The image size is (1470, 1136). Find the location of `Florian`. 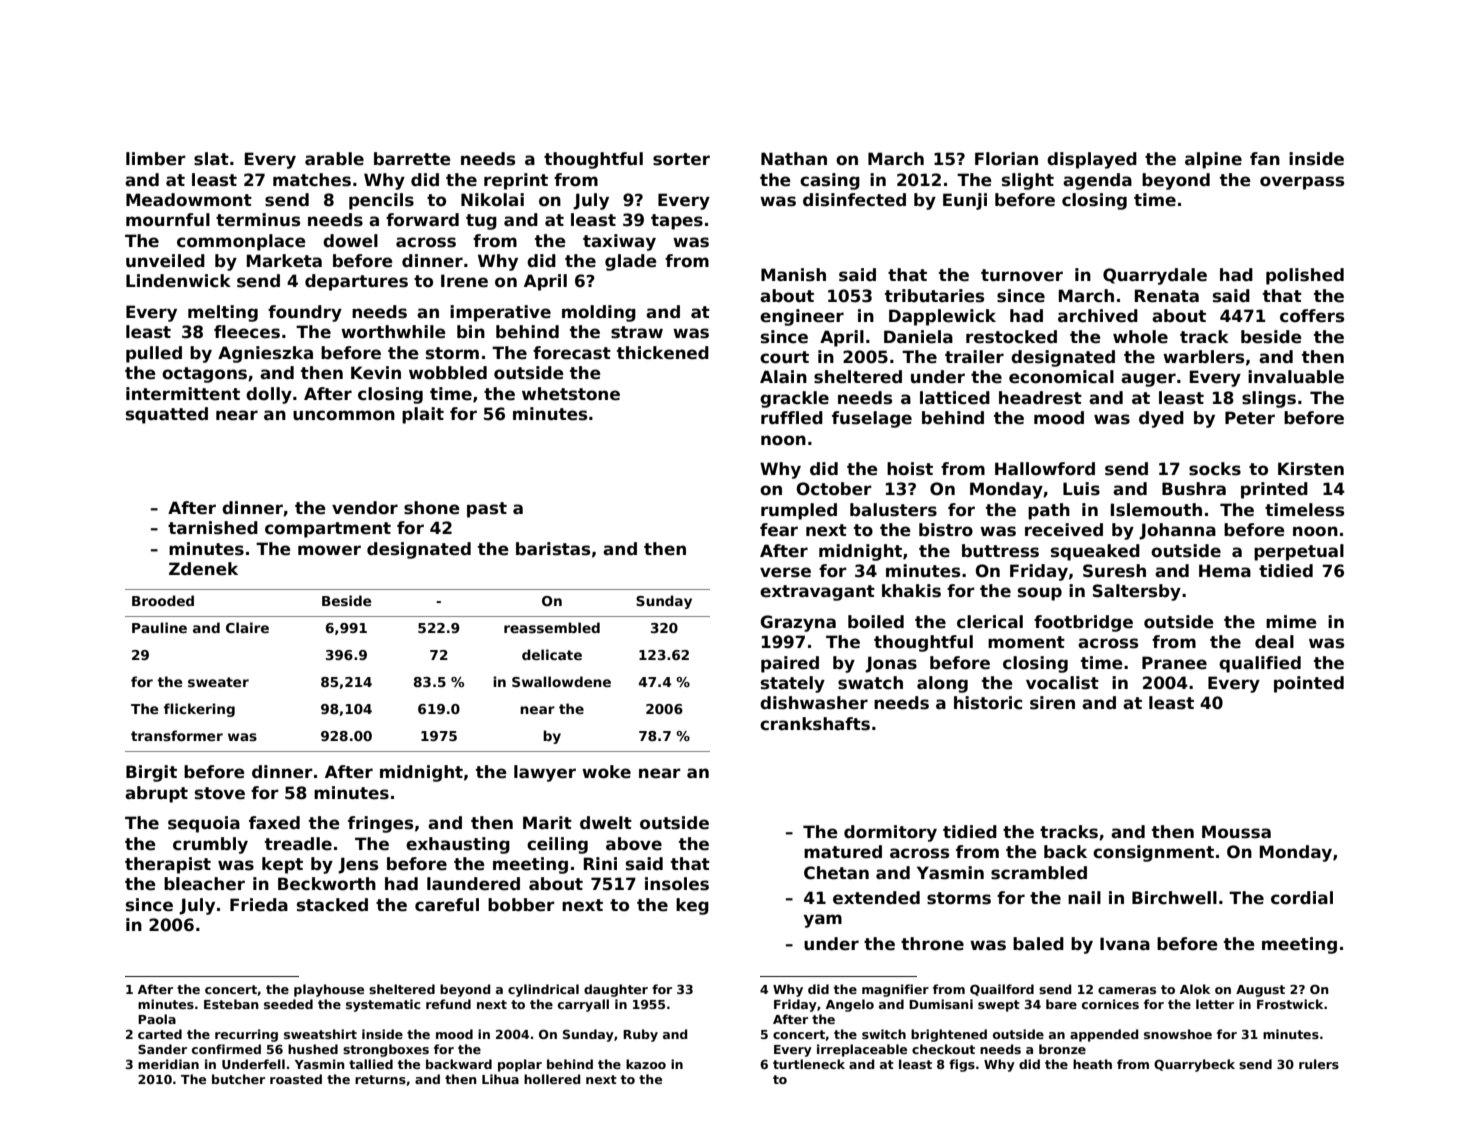

Florian is located at coordinates (1006, 159).
